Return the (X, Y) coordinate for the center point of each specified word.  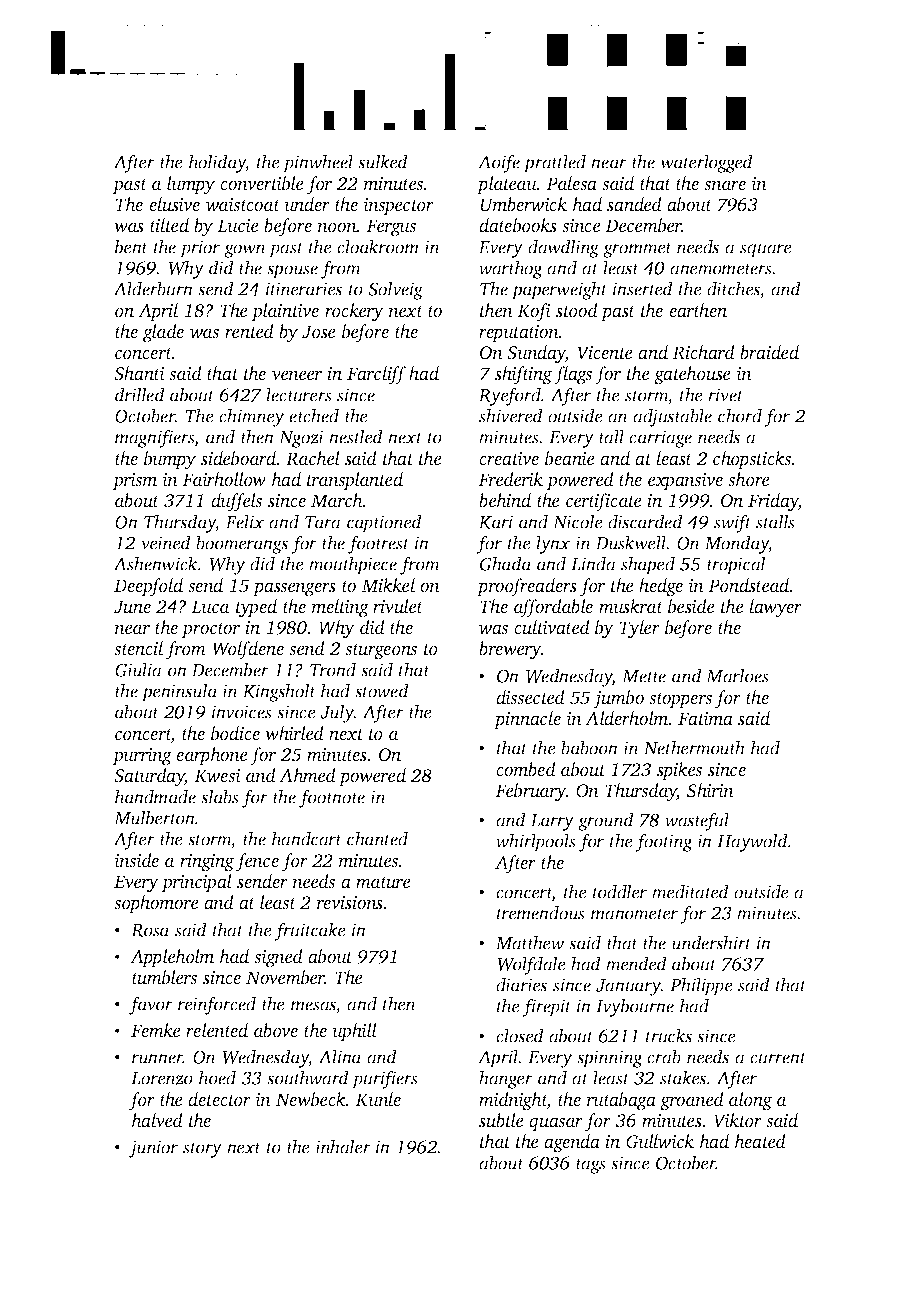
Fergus (391, 228)
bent (131, 246)
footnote (332, 798)
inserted (642, 288)
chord (740, 415)
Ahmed (307, 775)
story (202, 1150)
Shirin (710, 790)
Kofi (534, 312)
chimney (252, 417)
